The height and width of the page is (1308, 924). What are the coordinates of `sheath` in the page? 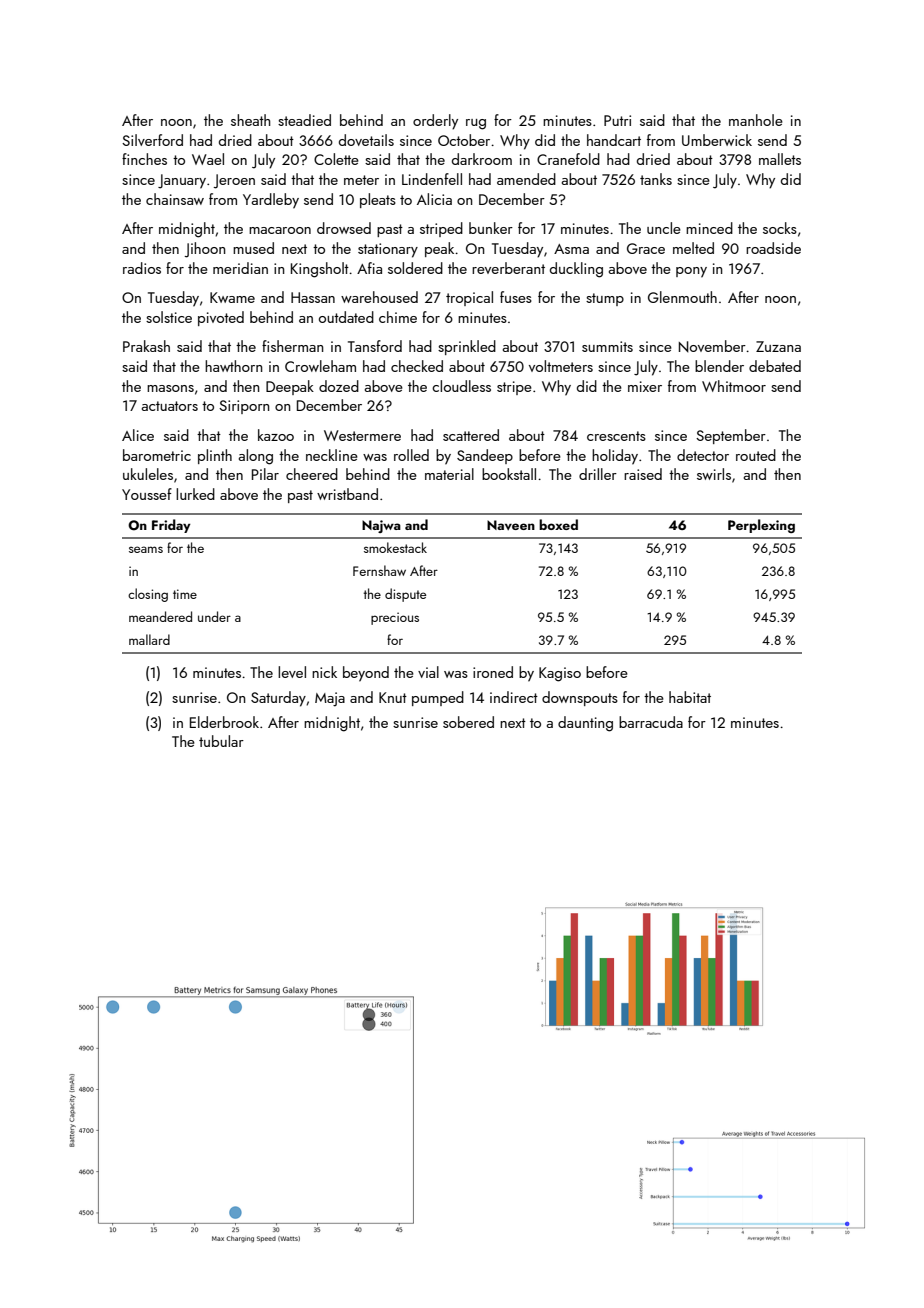 It's located at (250, 120).
